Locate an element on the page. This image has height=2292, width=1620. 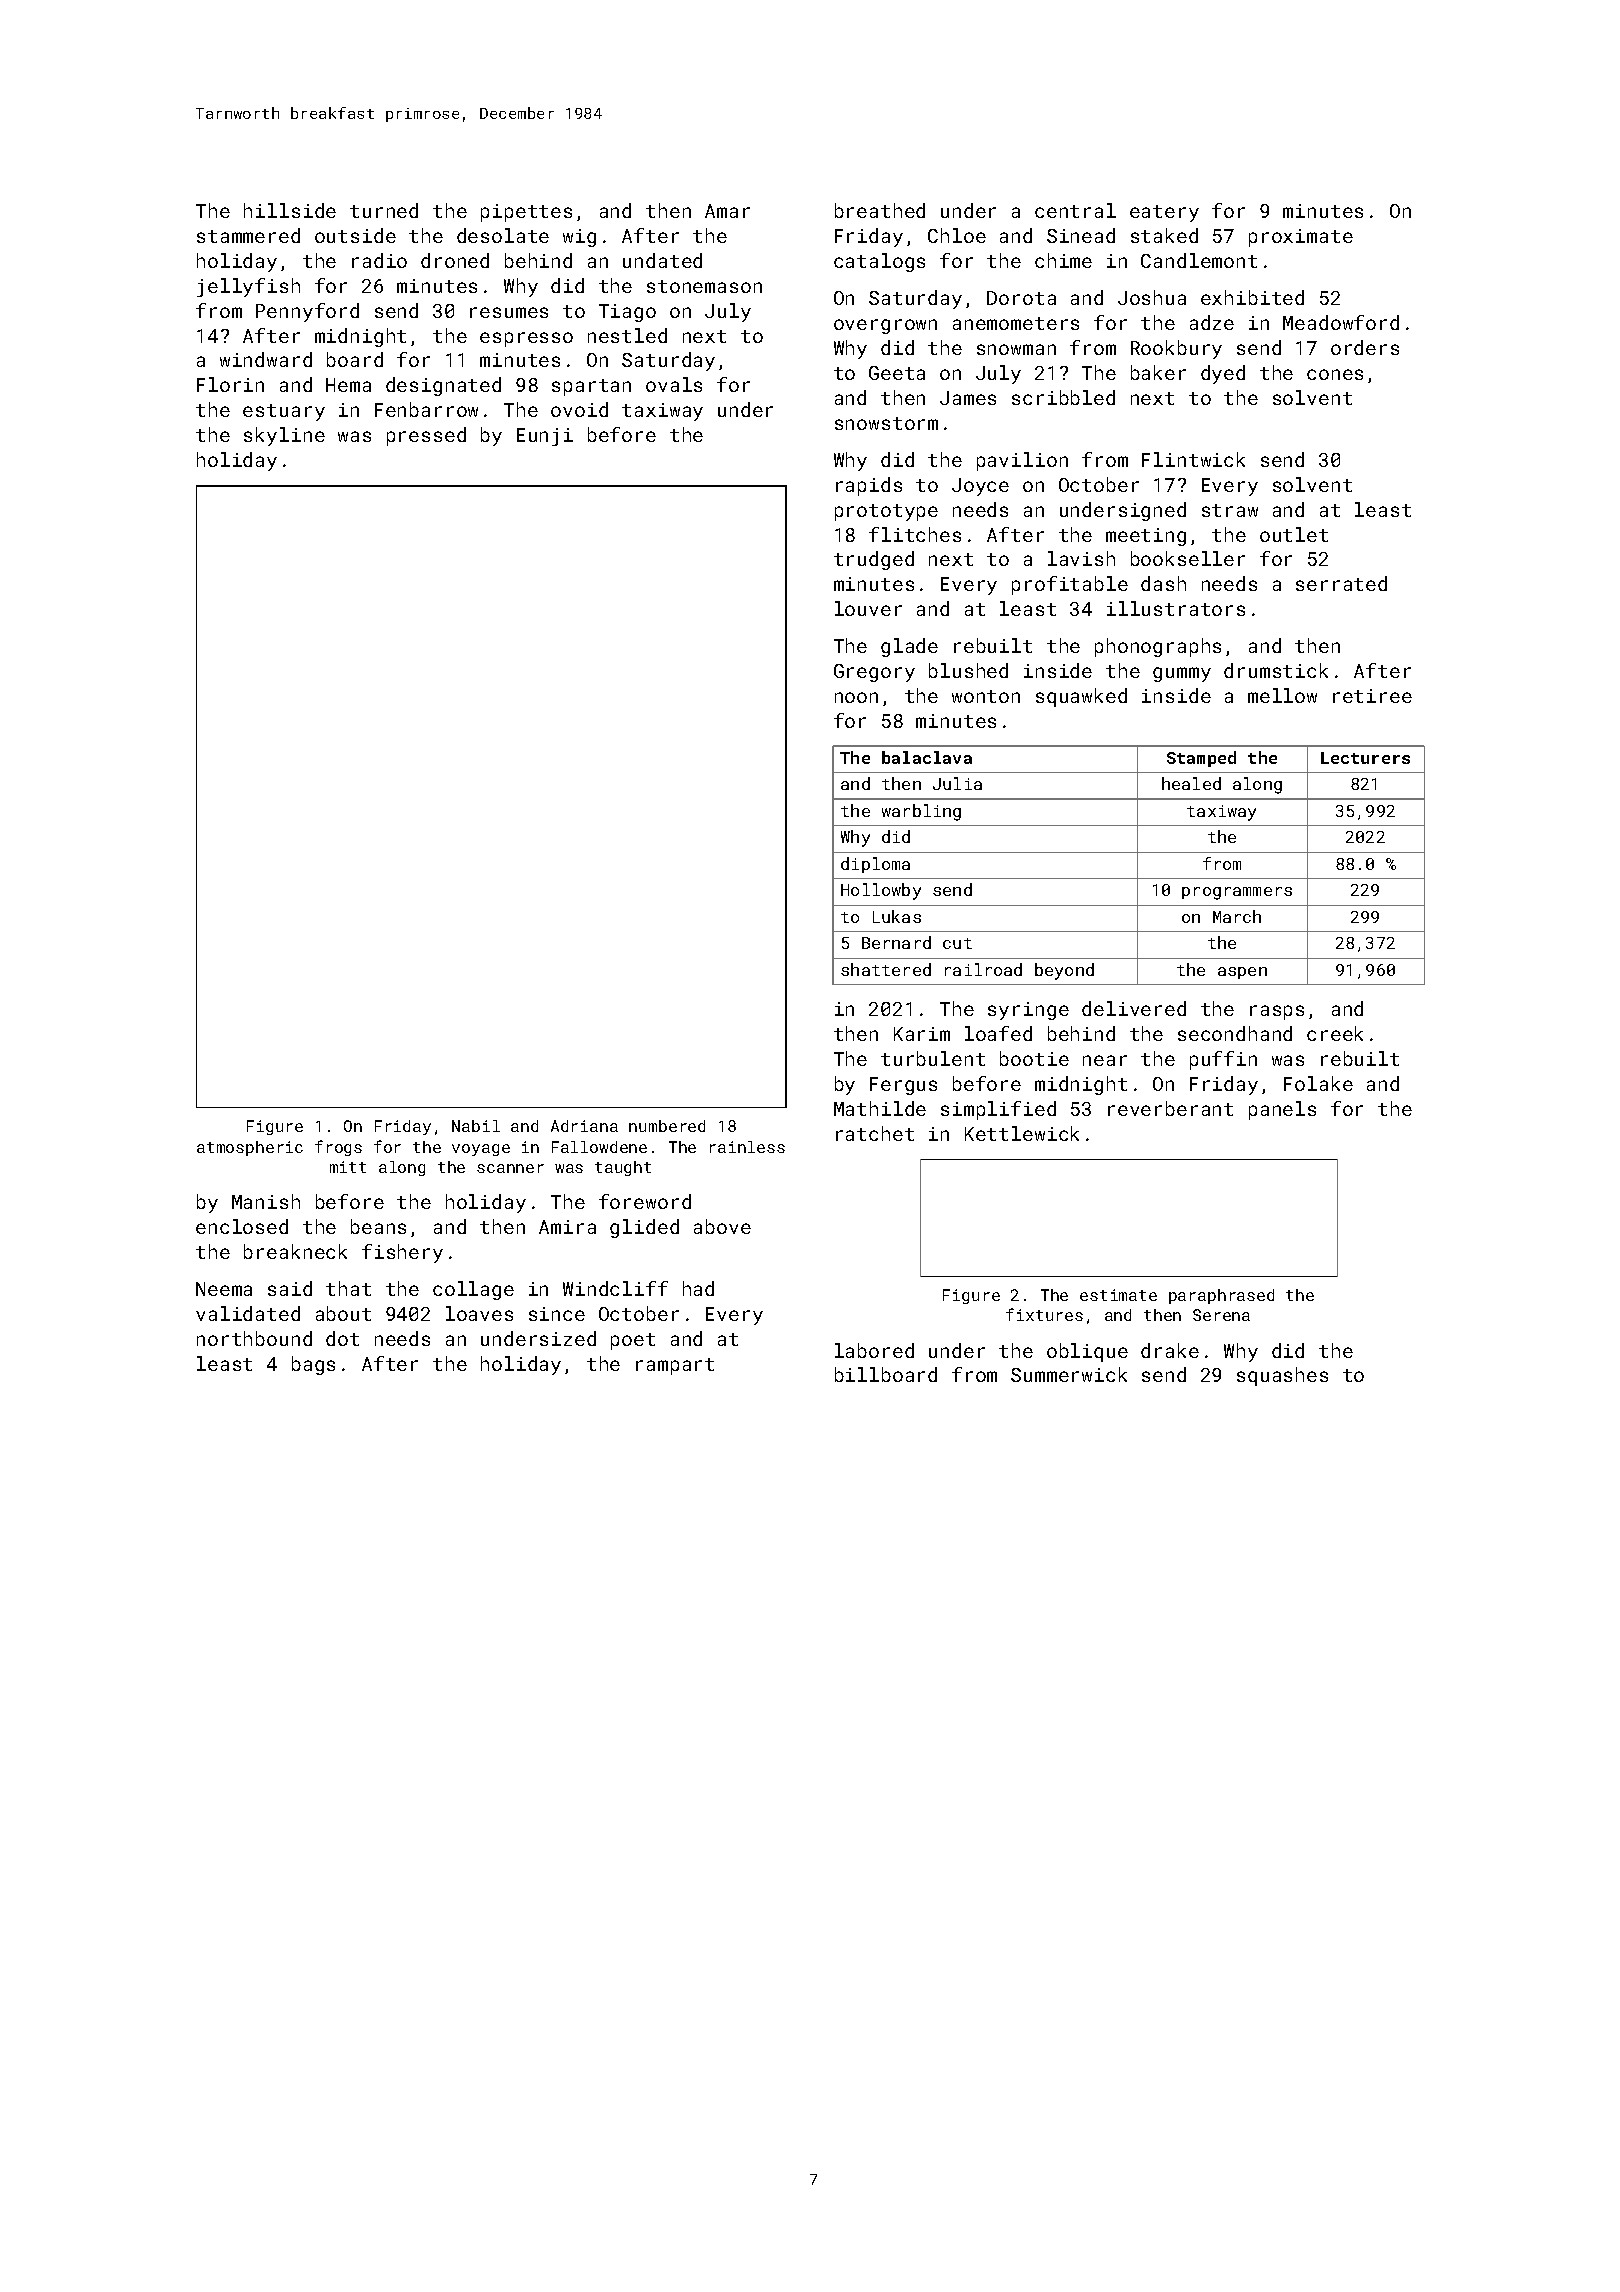
poet is located at coordinates (633, 1341).
